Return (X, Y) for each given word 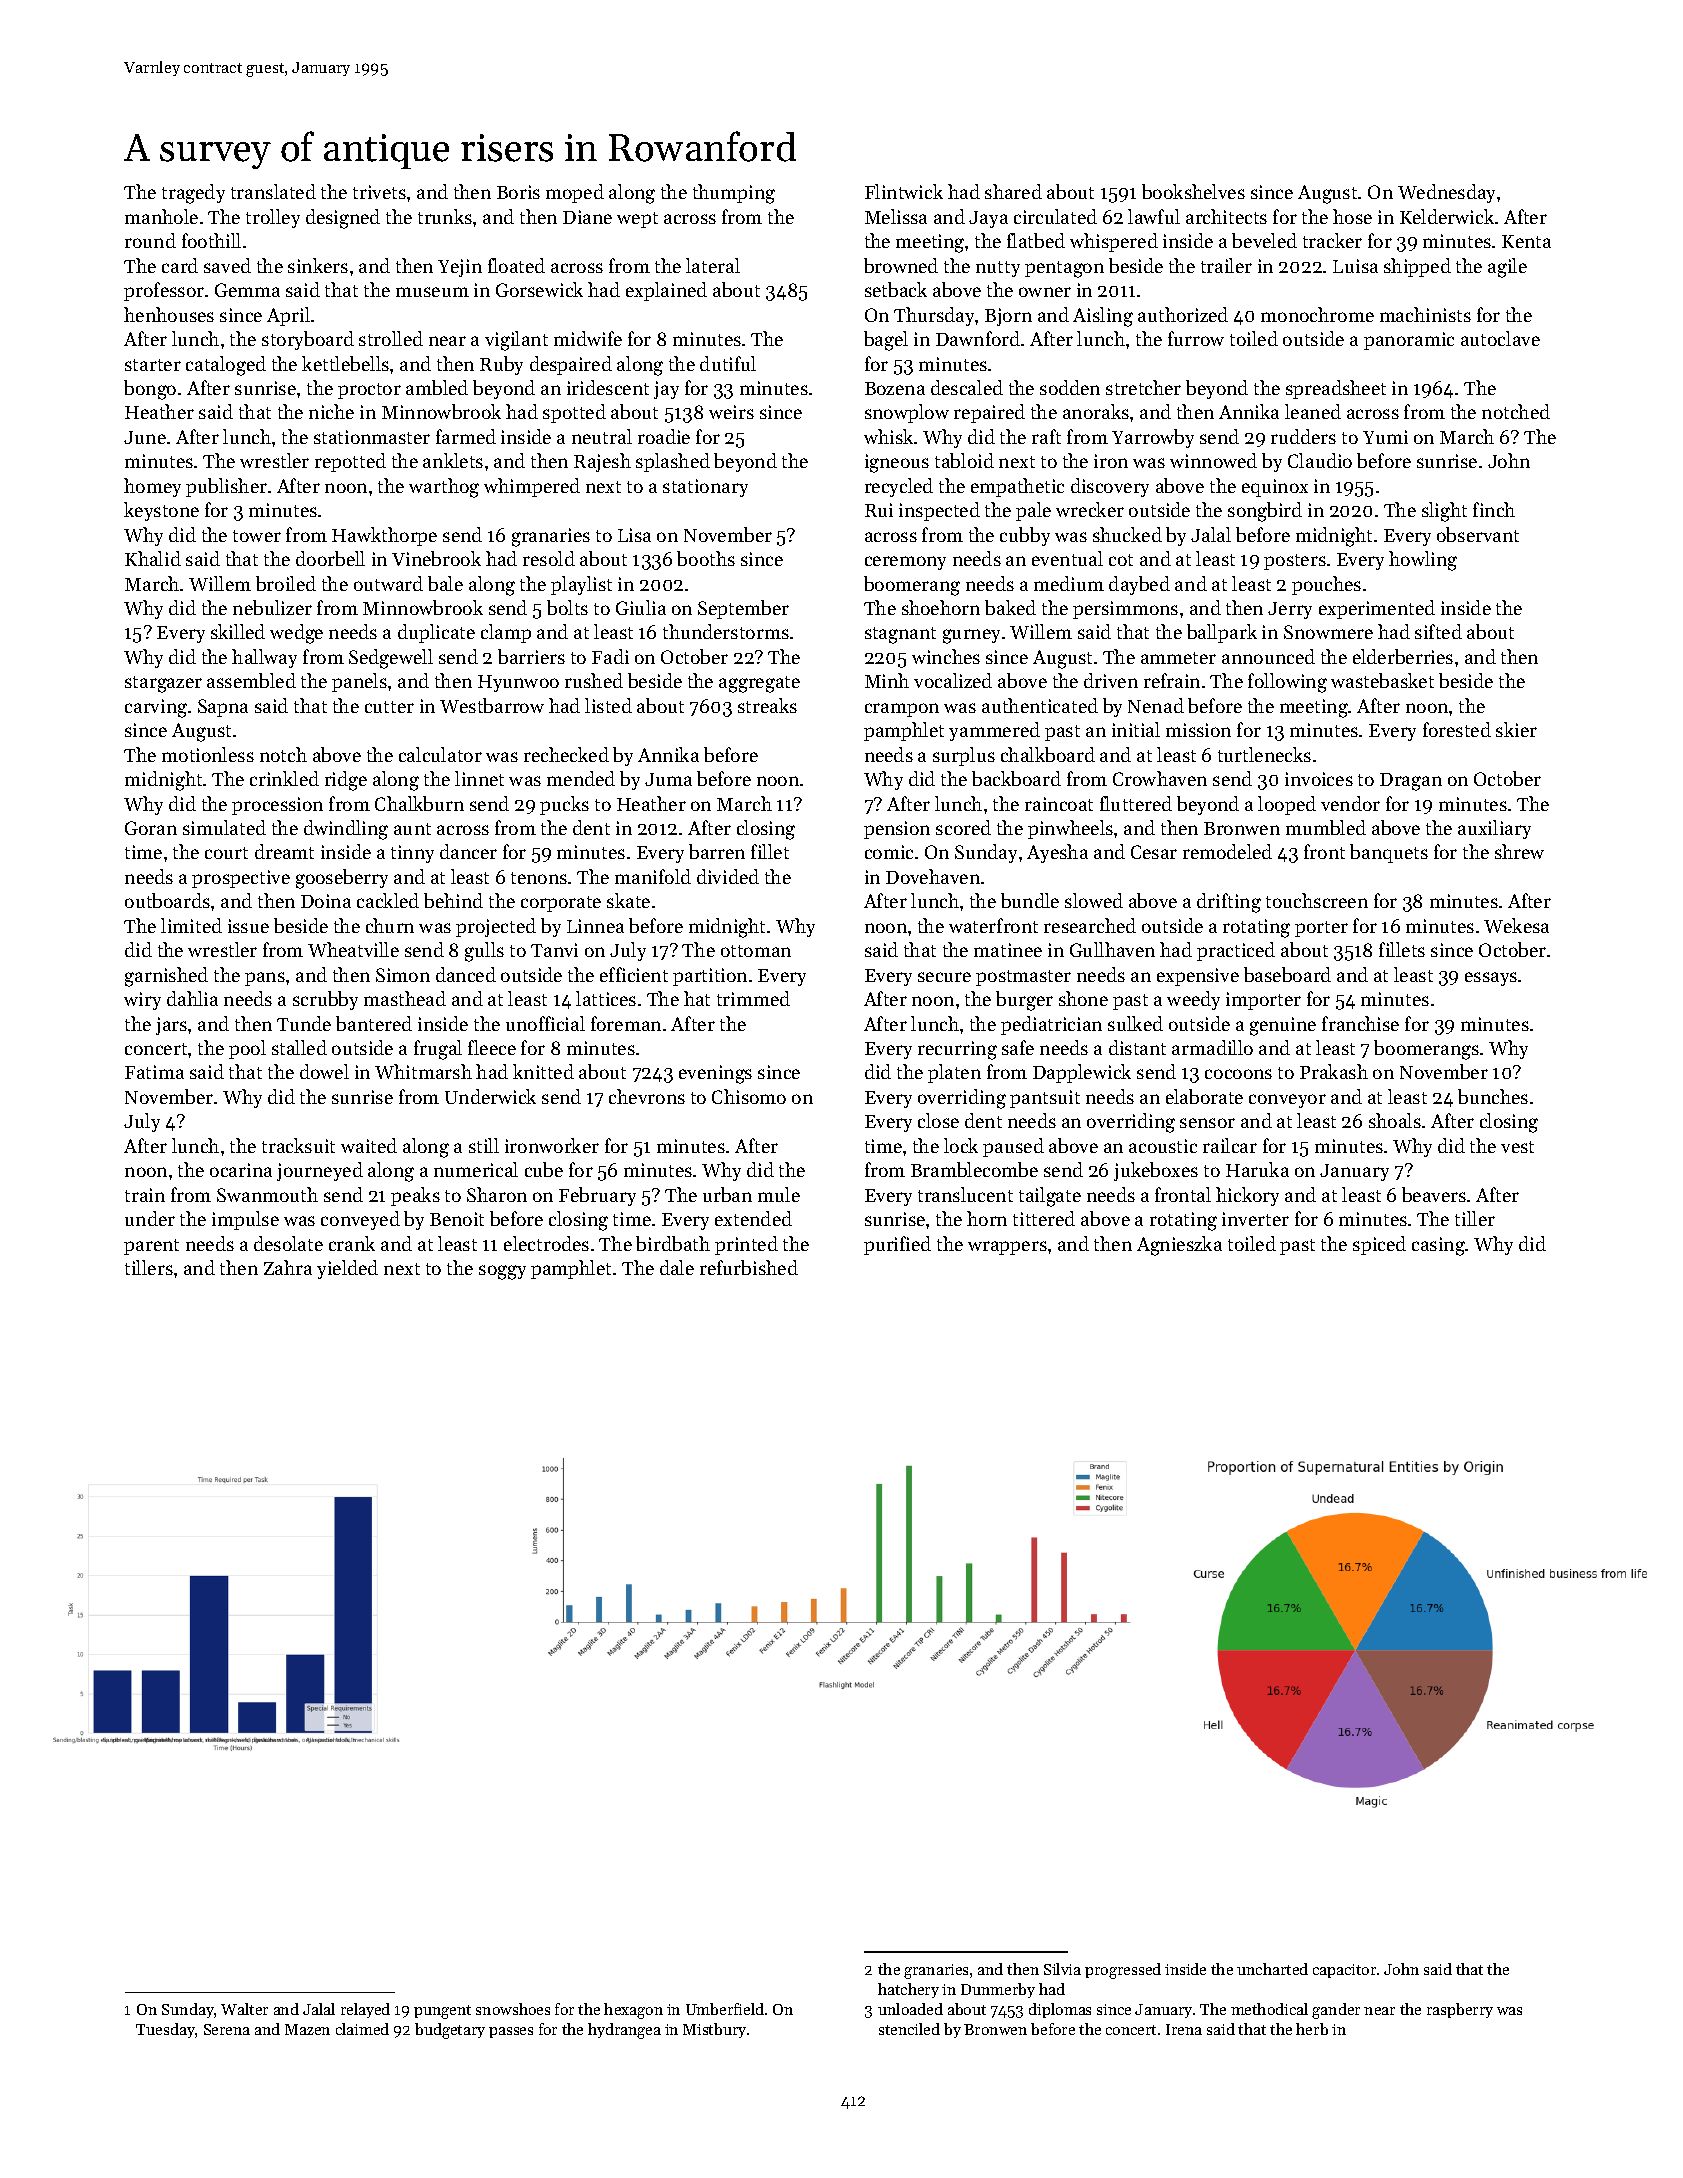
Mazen (307, 2029)
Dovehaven (933, 876)
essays (1491, 979)
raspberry (1460, 2010)
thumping (734, 194)
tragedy (193, 194)
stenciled (909, 2029)
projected (496, 927)
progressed (1123, 1971)
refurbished (749, 1267)
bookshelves (1193, 191)
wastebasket (1382, 680)
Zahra (288, 1267)
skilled (238, 631)
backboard (1016, 778)
